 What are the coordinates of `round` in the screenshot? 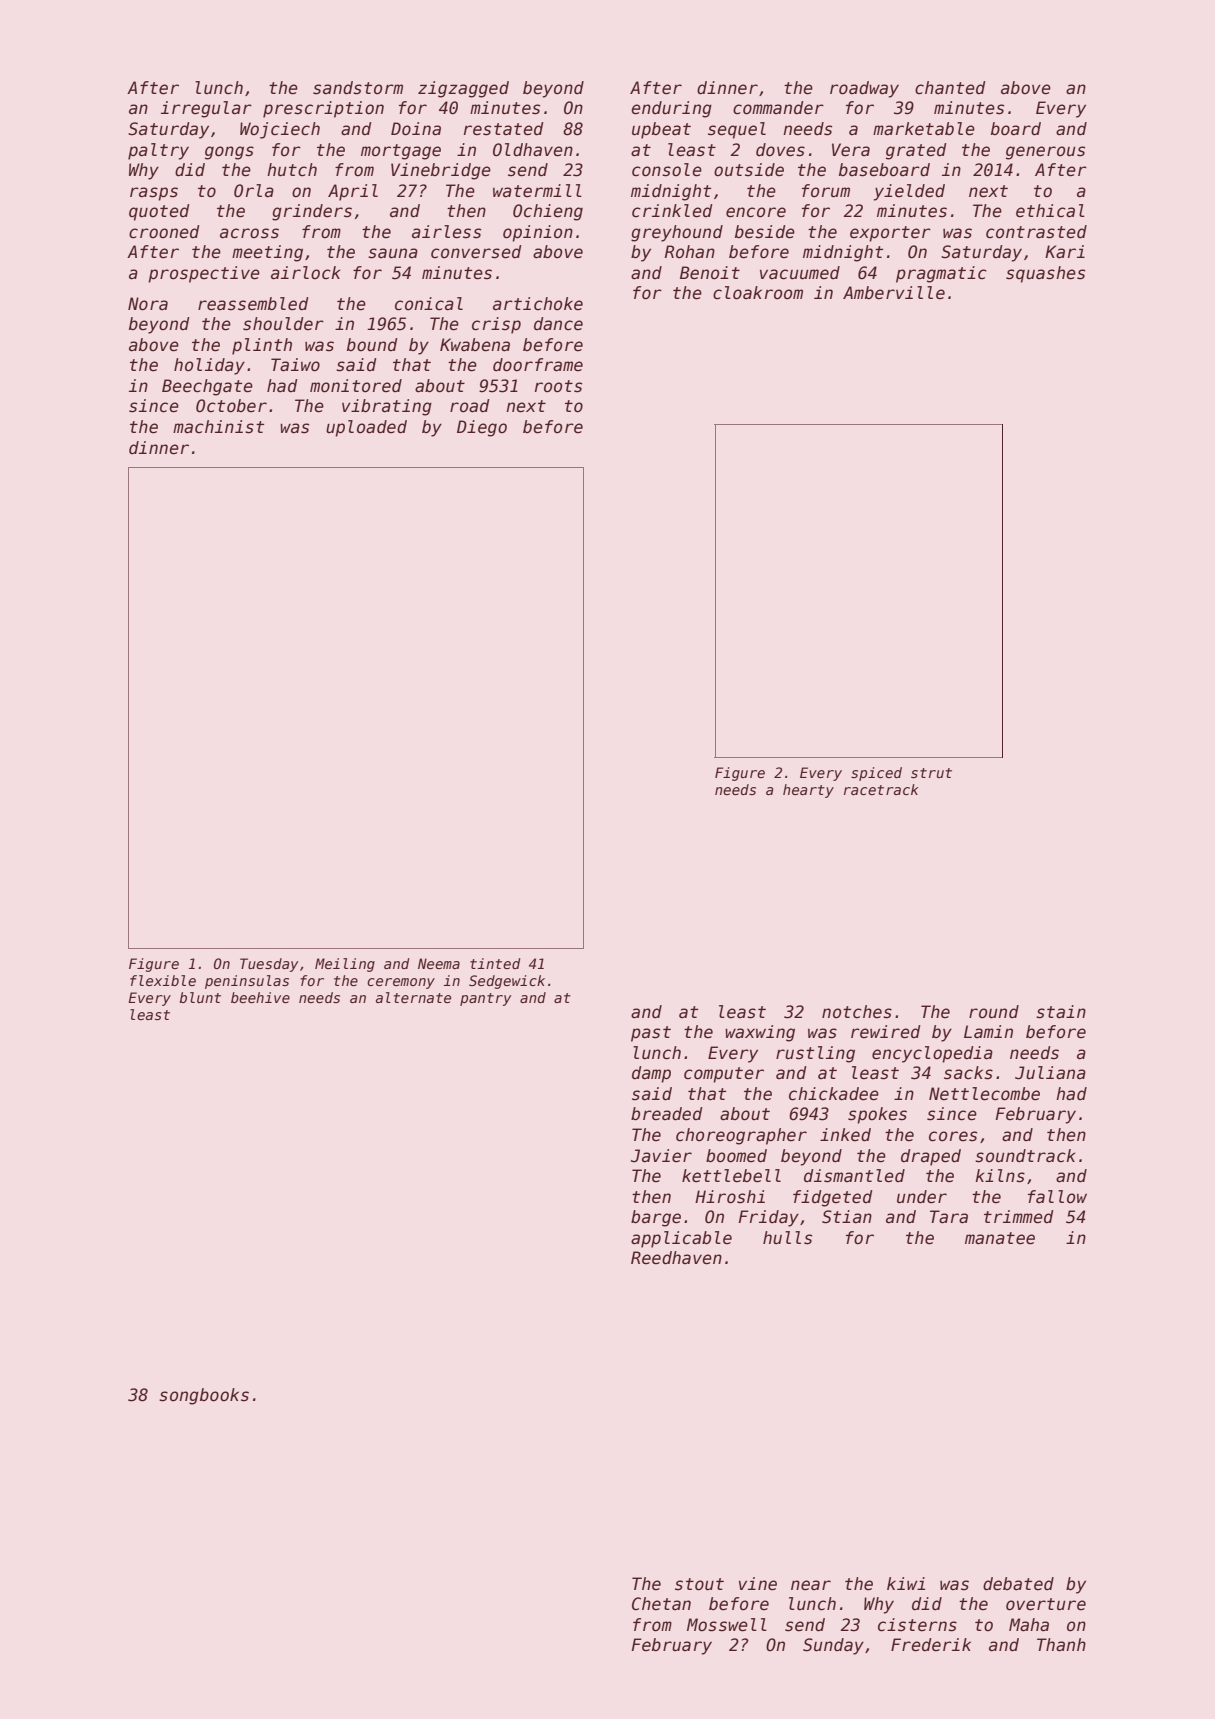 It's located at (994, 1012).
